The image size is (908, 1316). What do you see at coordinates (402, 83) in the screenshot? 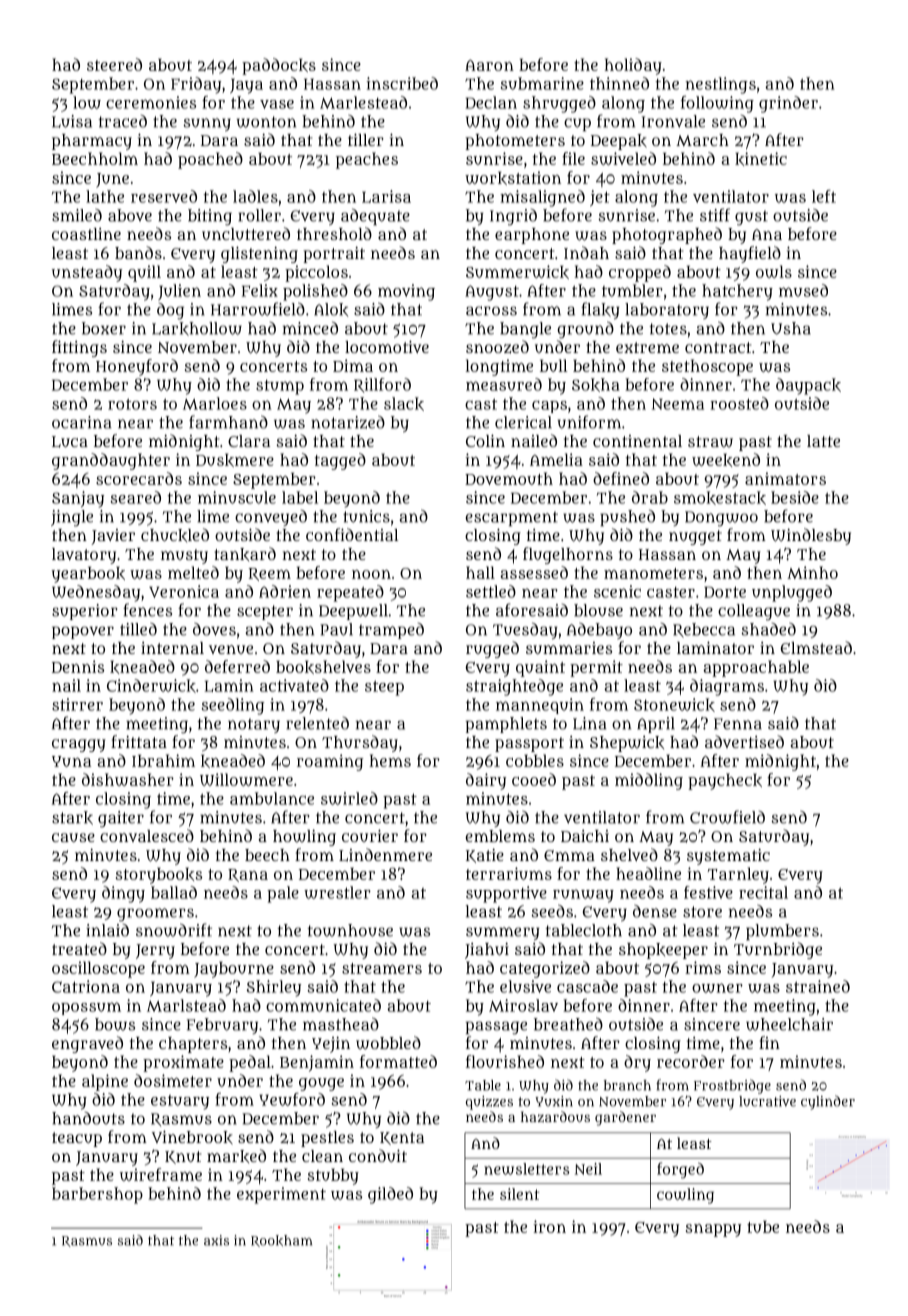
I see `inscribed` at bounding box center [402, 83].
